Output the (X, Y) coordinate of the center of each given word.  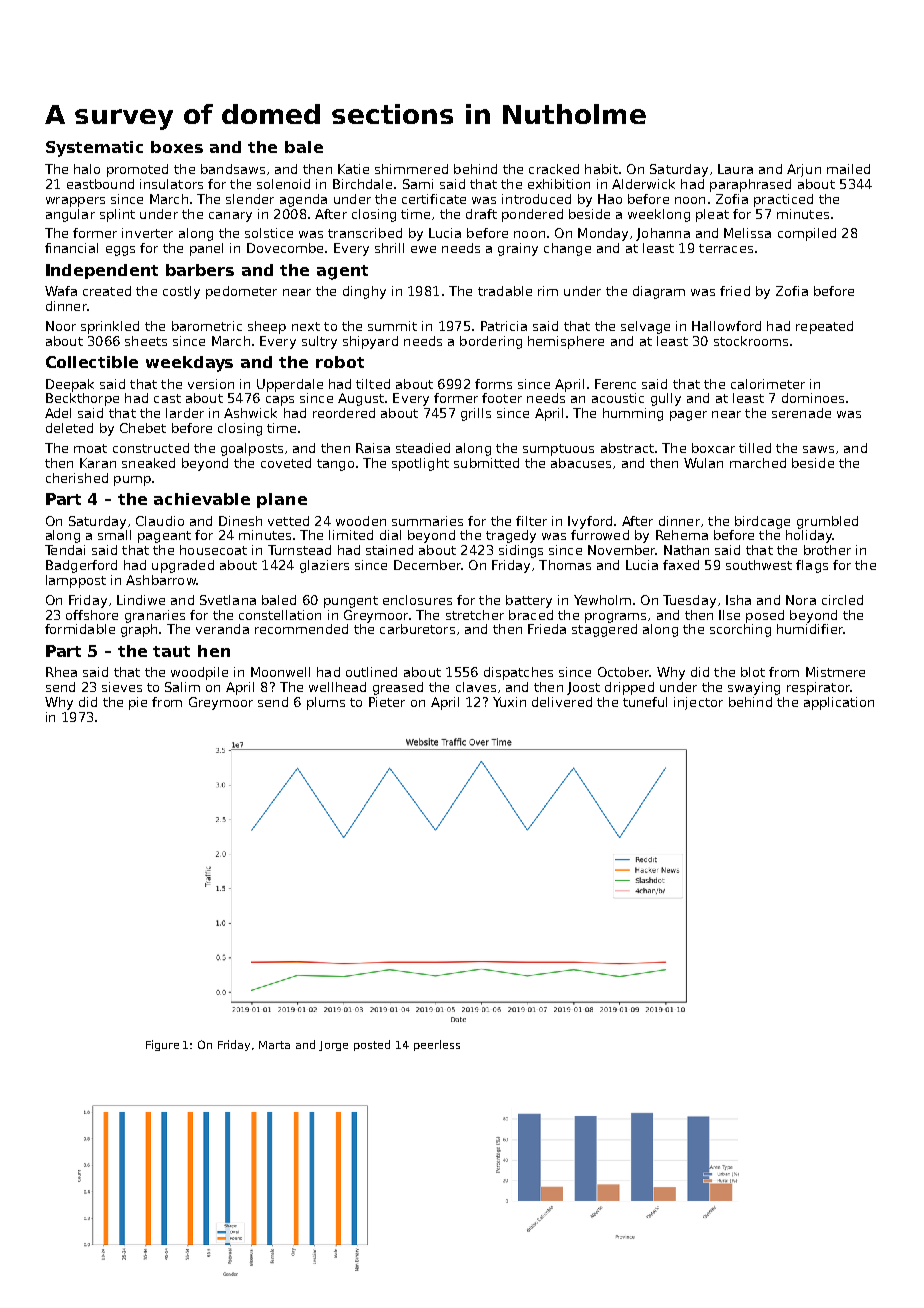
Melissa (747, 233)
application (839, 703)
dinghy (364, 292)
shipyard (370, 342)
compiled (807, 234)
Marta (274, 1045)
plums (326, 703)
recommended (301, 629)
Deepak (70, 385)
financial (71, 248)
